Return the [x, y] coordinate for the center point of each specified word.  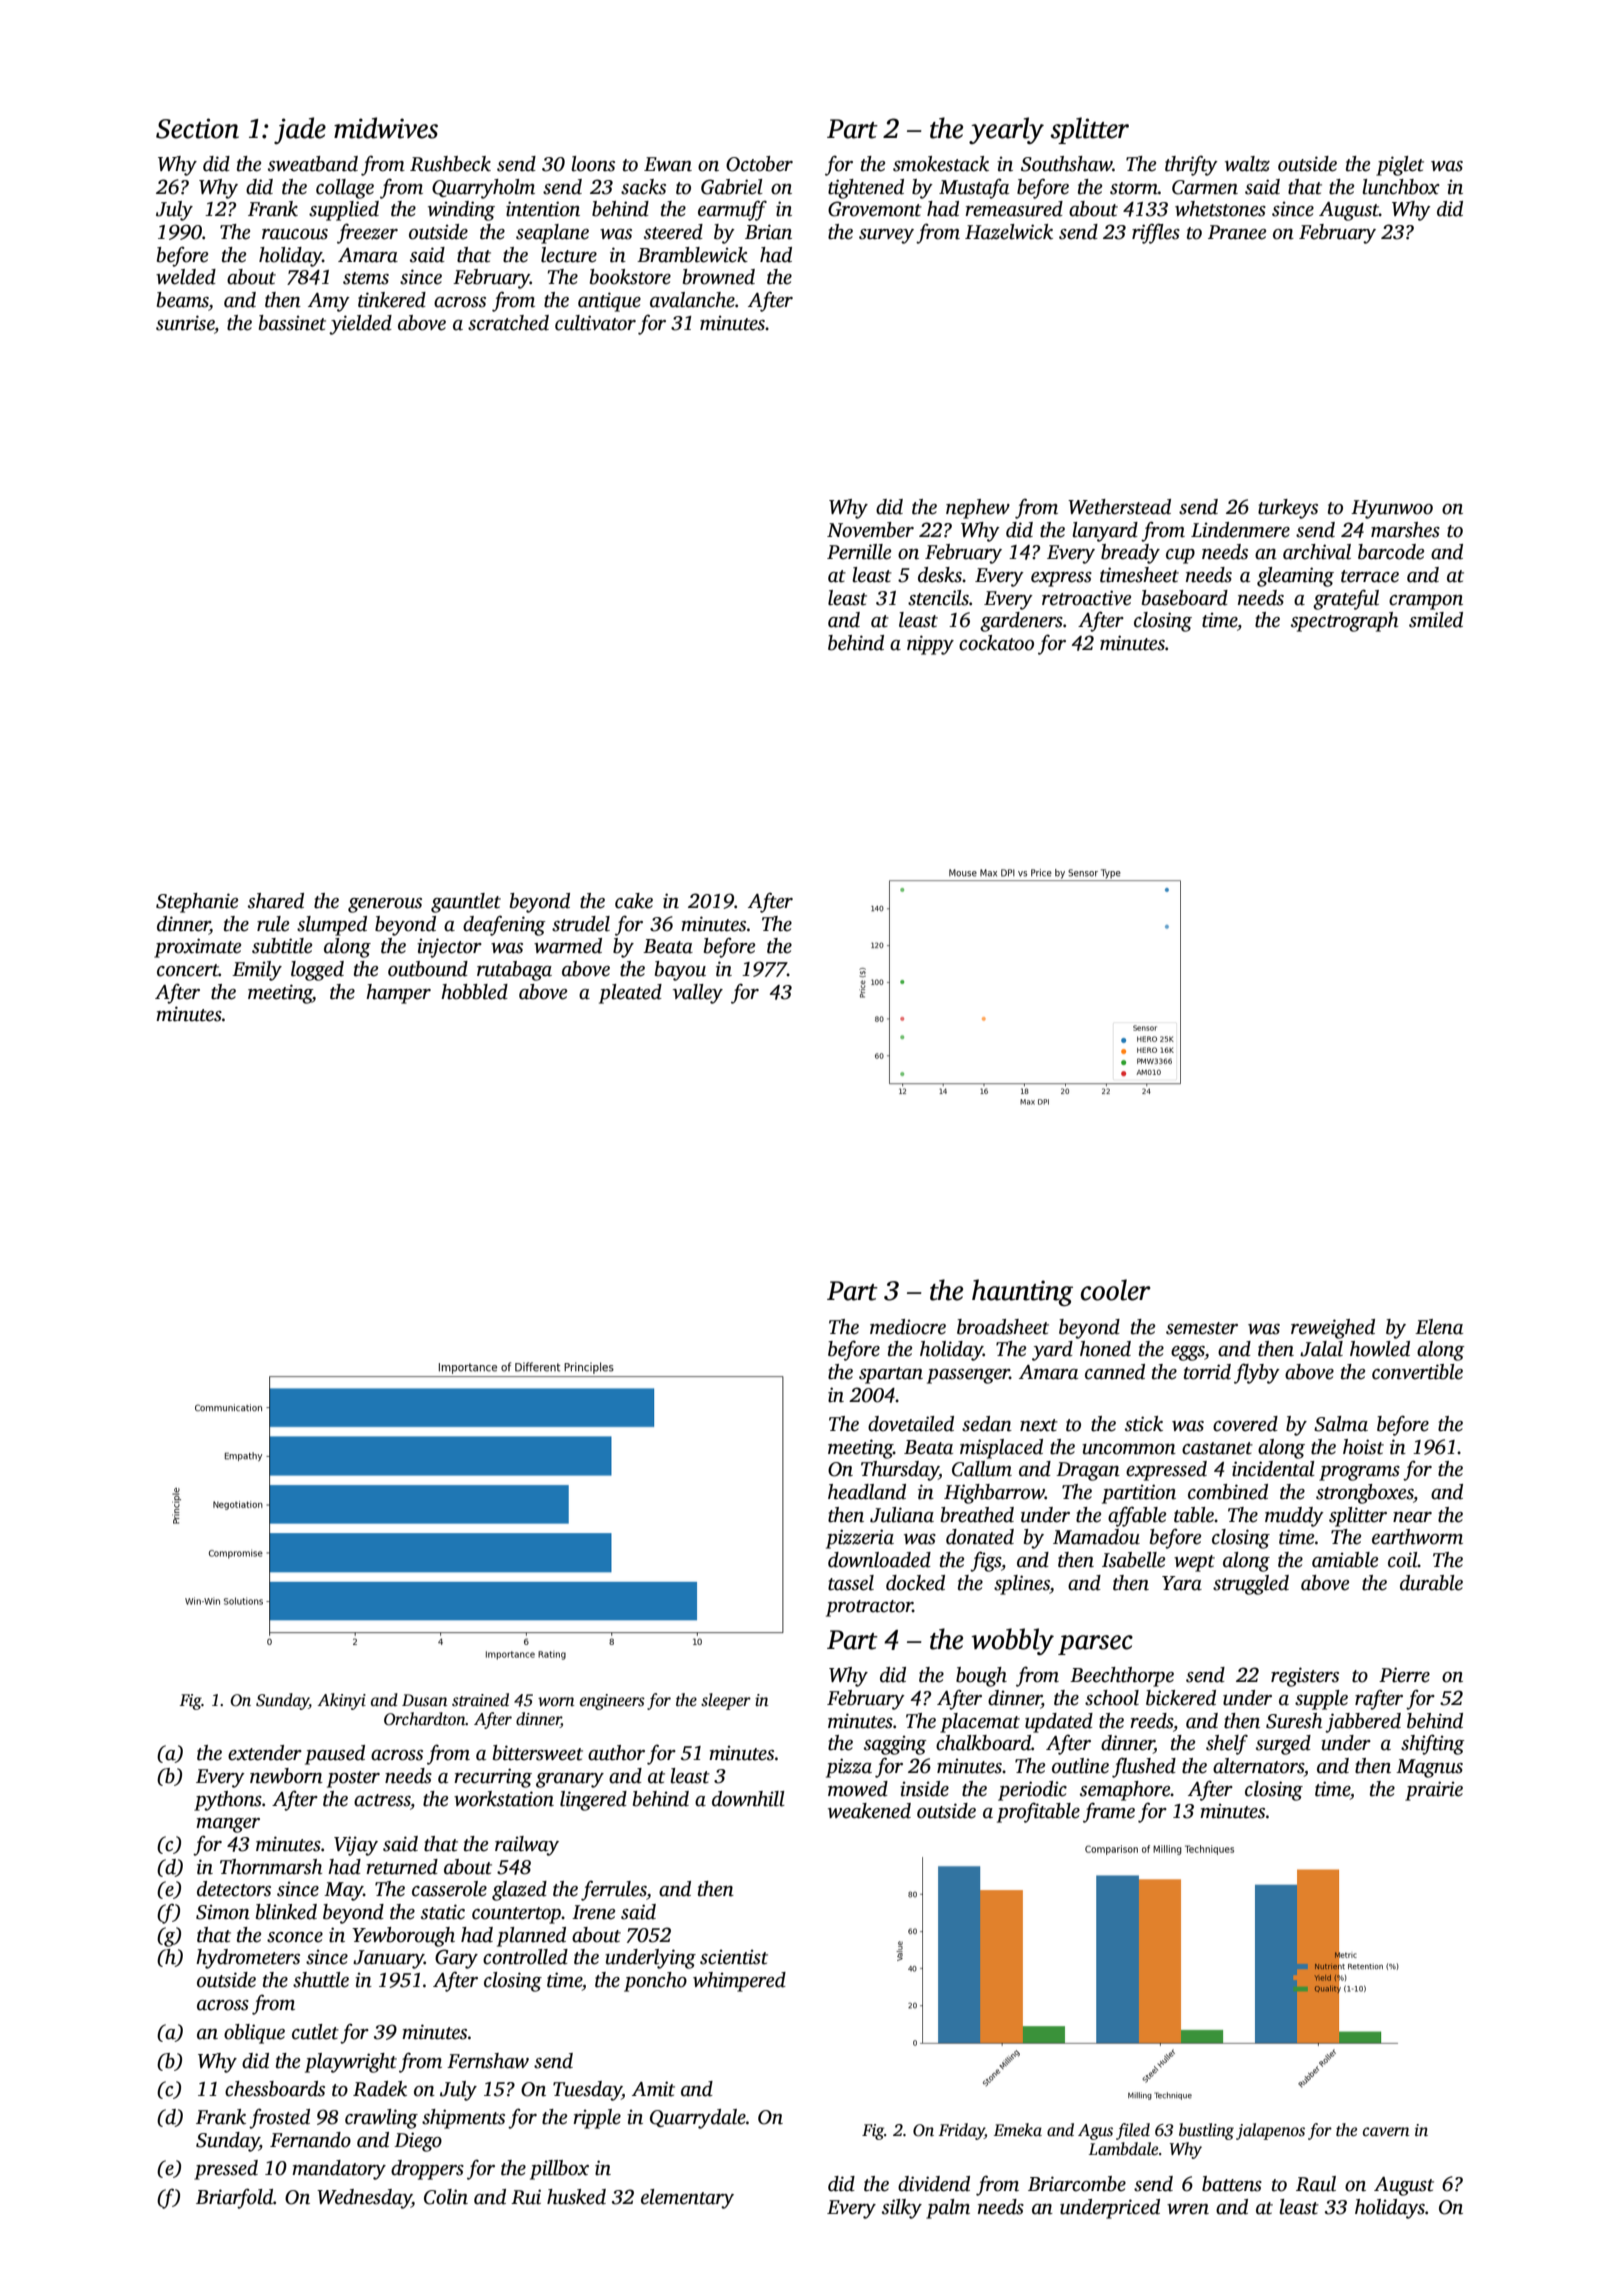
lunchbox [1401, 187]
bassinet [292, 323]
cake [634, 901]
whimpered [739, 1982]
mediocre [908, 1327]
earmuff [732, 210]
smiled [1436, 620]
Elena [1439, 1327]
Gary [456, 1959]
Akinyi [342, 1701]
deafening [504, 925]
